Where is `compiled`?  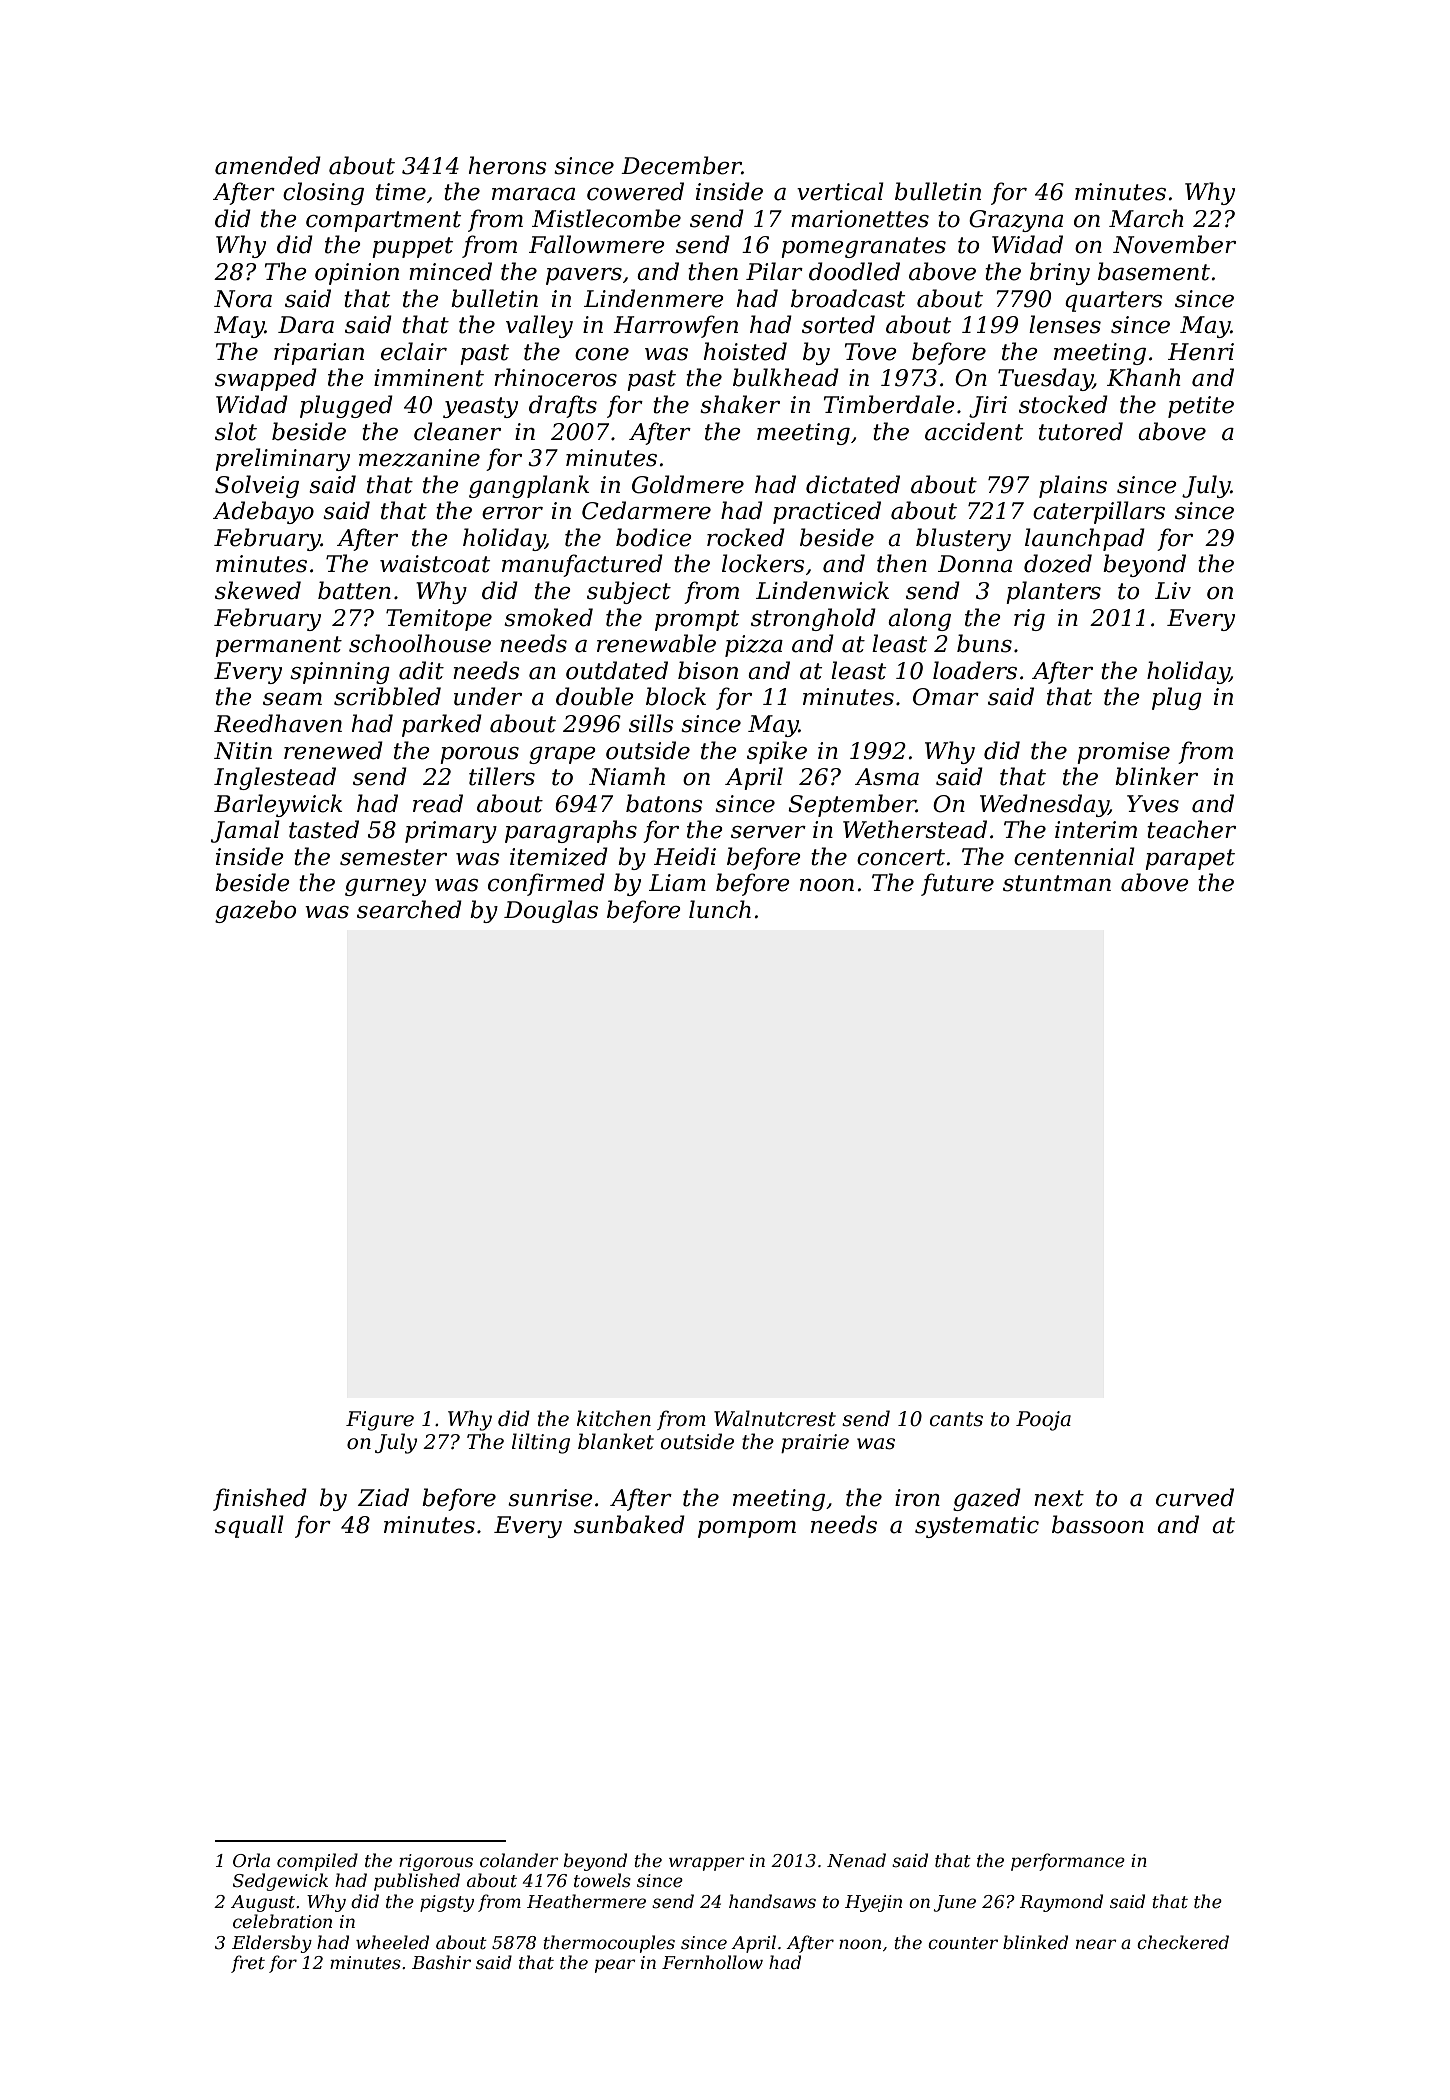 compiled is located at coordinates (317, 1862).
